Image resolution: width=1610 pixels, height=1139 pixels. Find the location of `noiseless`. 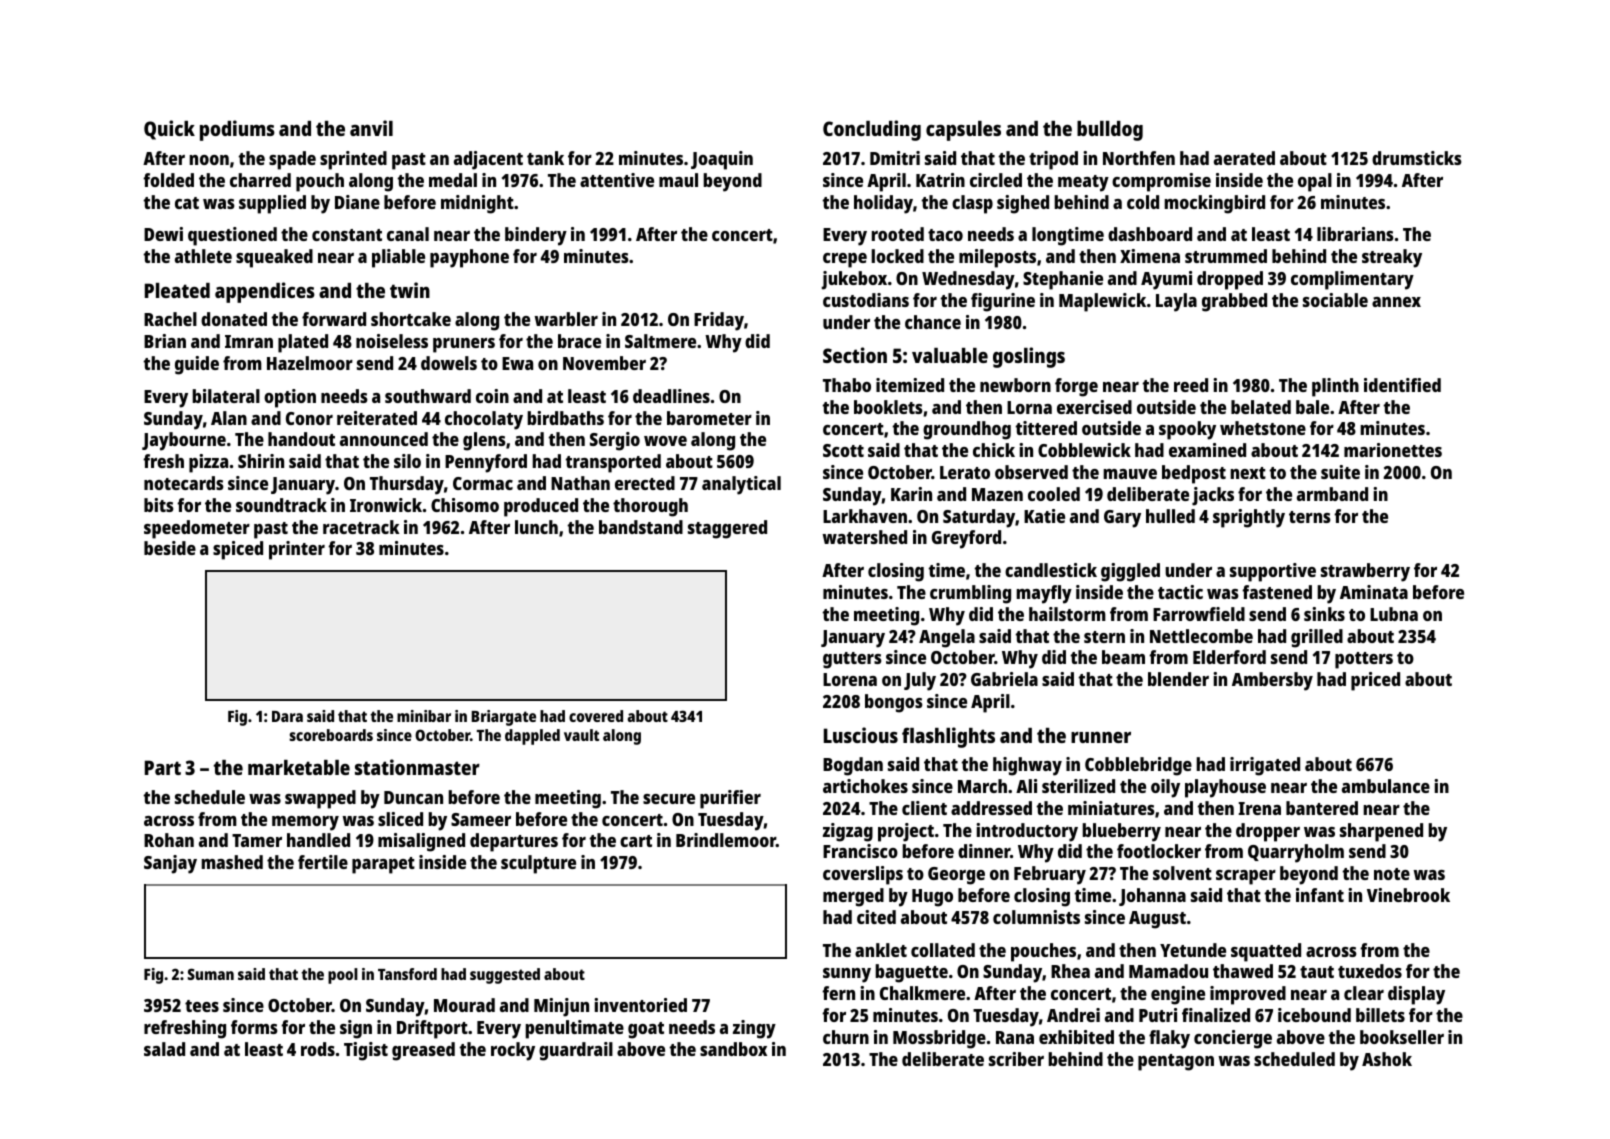

noiseless is located at coordinates (392, 341).
